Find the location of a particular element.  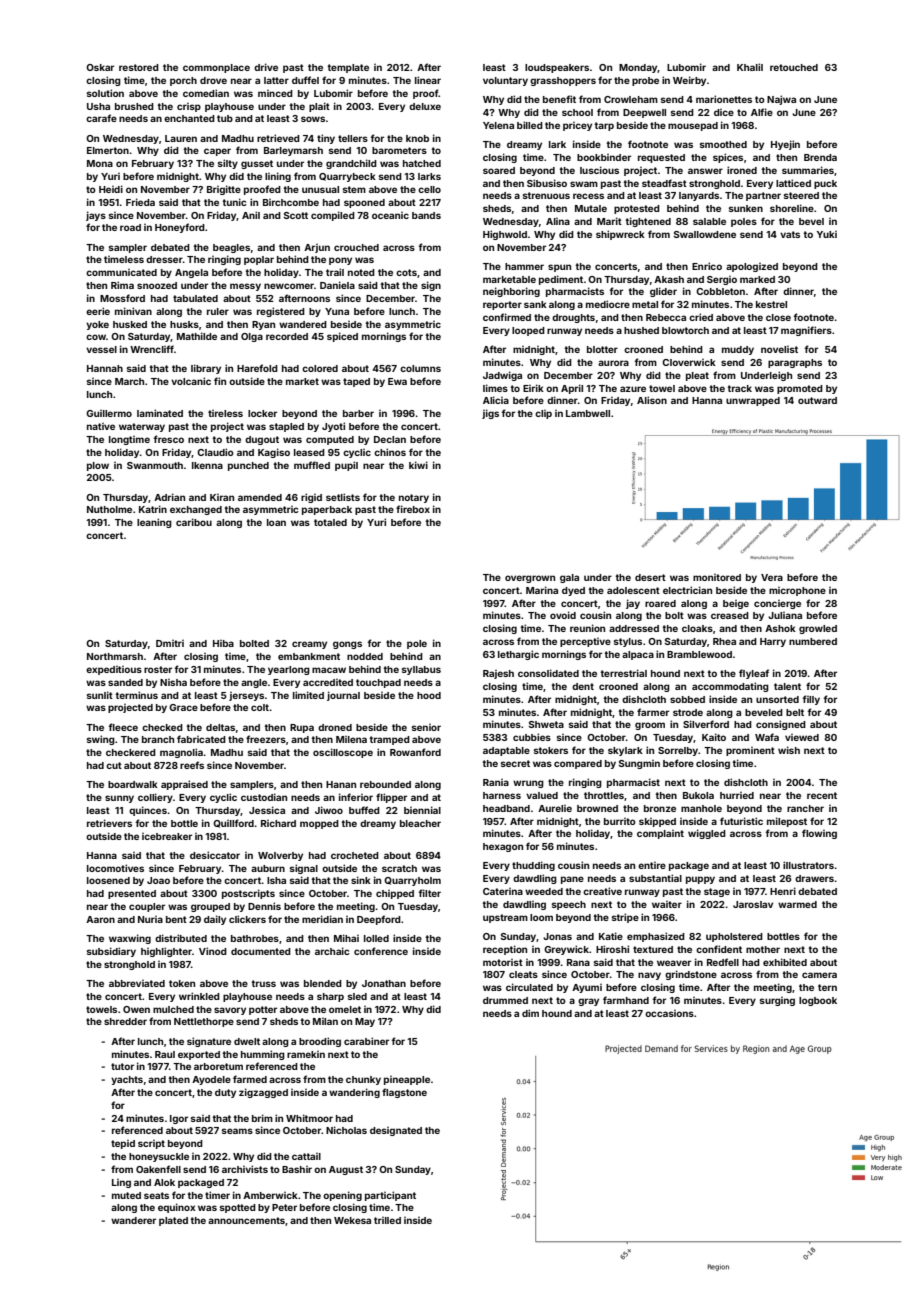

wanderer is located at coordinates (133, 1220).
